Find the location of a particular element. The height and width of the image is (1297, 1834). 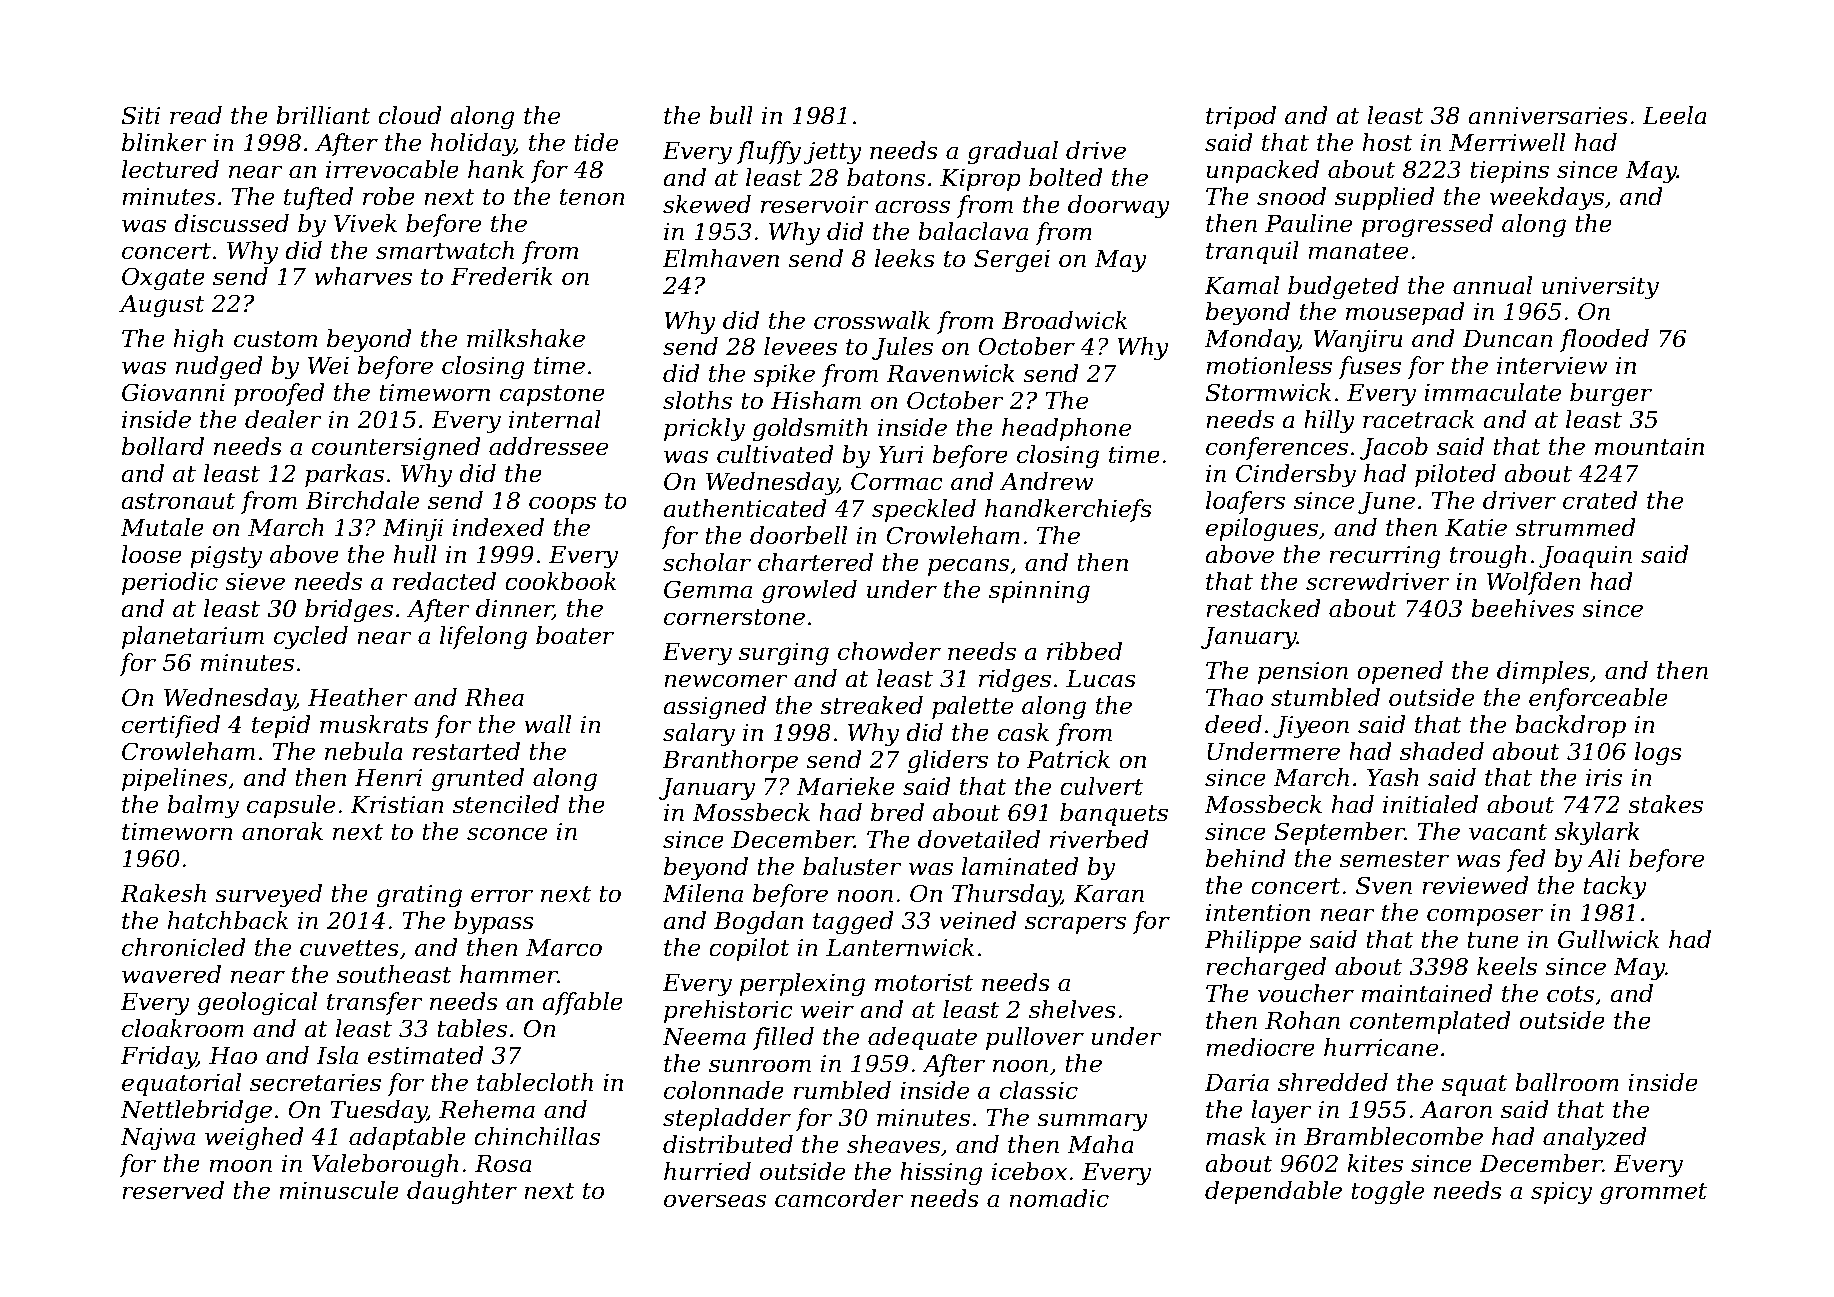

adaptable is located at coordinates (407, 1138).
